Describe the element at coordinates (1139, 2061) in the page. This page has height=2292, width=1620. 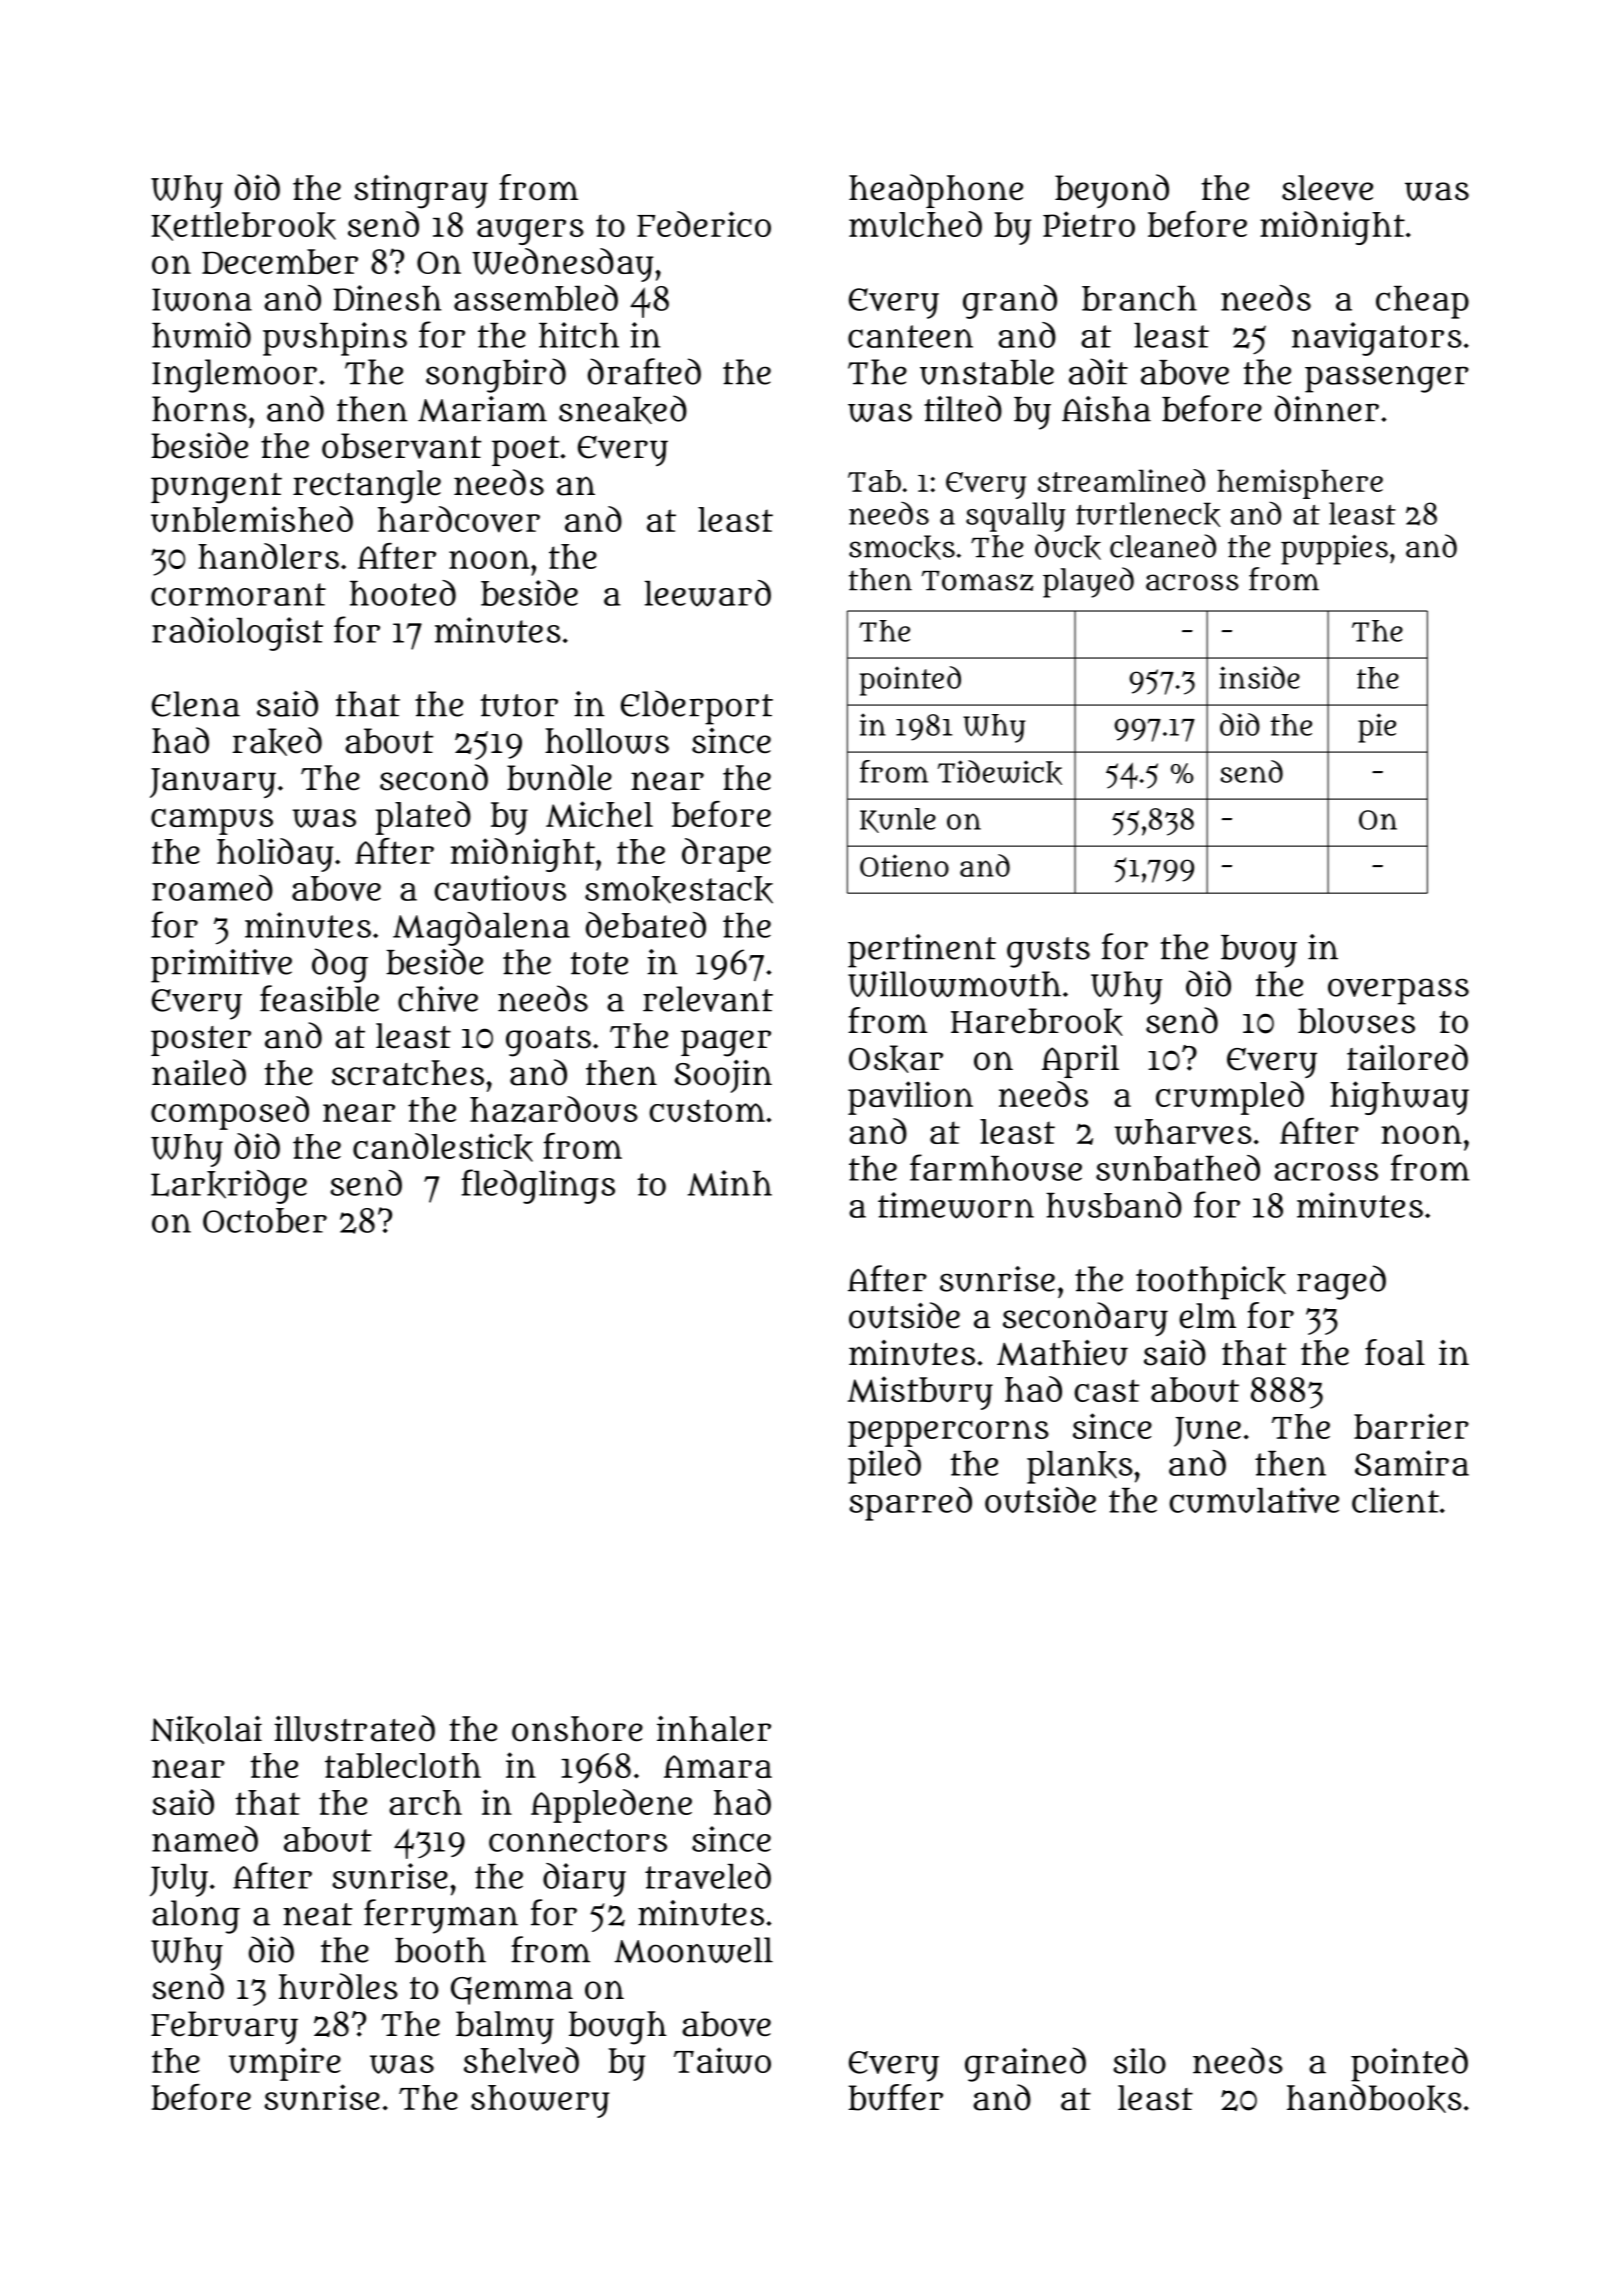
I see `silo` at that location.
